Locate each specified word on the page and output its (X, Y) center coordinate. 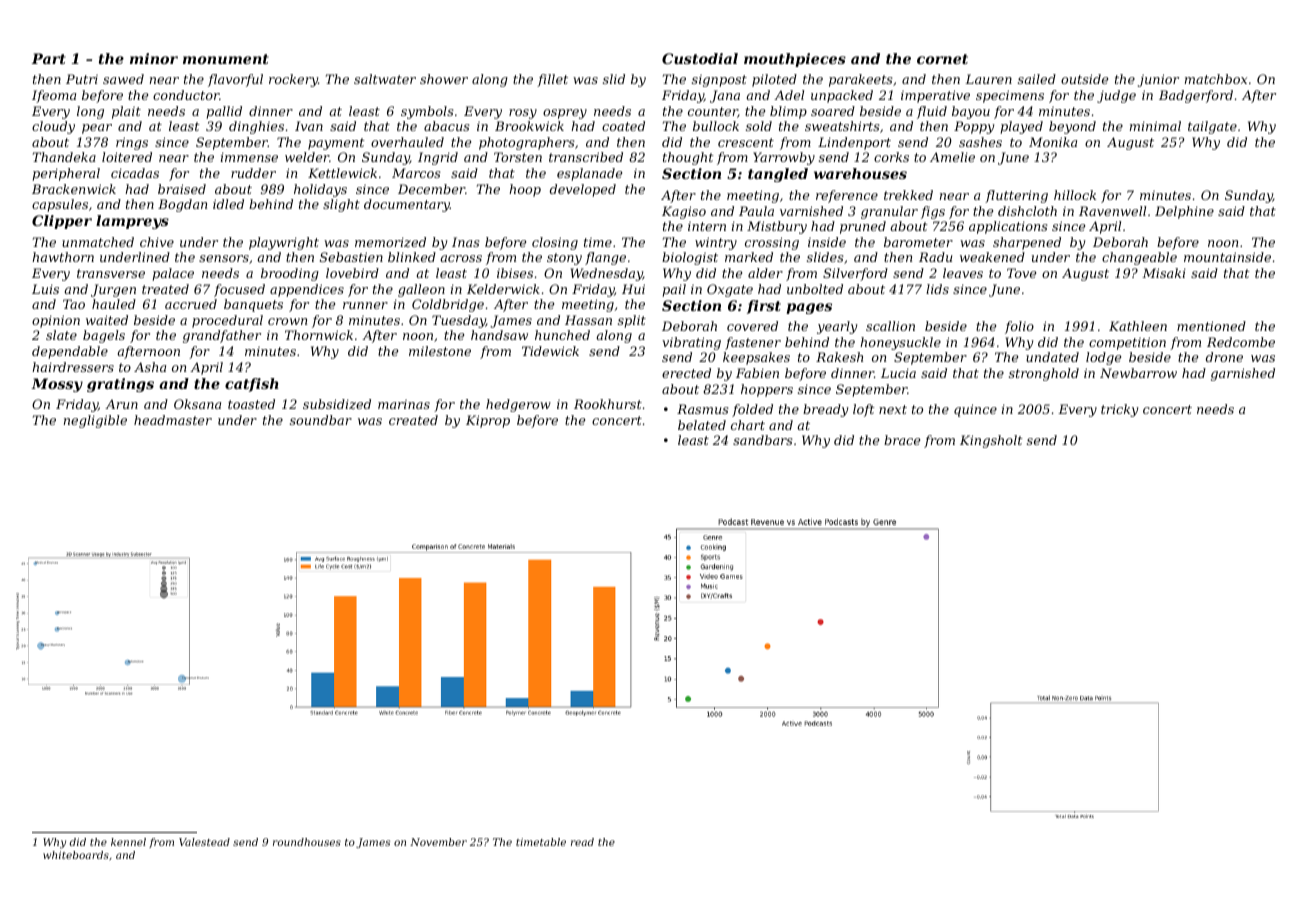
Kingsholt (991, 441)
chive (157, 242)
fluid (932, 112)
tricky (1119, 410)
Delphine (1184, 212)
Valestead (204, 842)
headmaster (173, 420)
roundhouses (307, 842)
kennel (128, 842)
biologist (690, 258)
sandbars (763, 440)
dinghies (256, 127)
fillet (552, 80)
